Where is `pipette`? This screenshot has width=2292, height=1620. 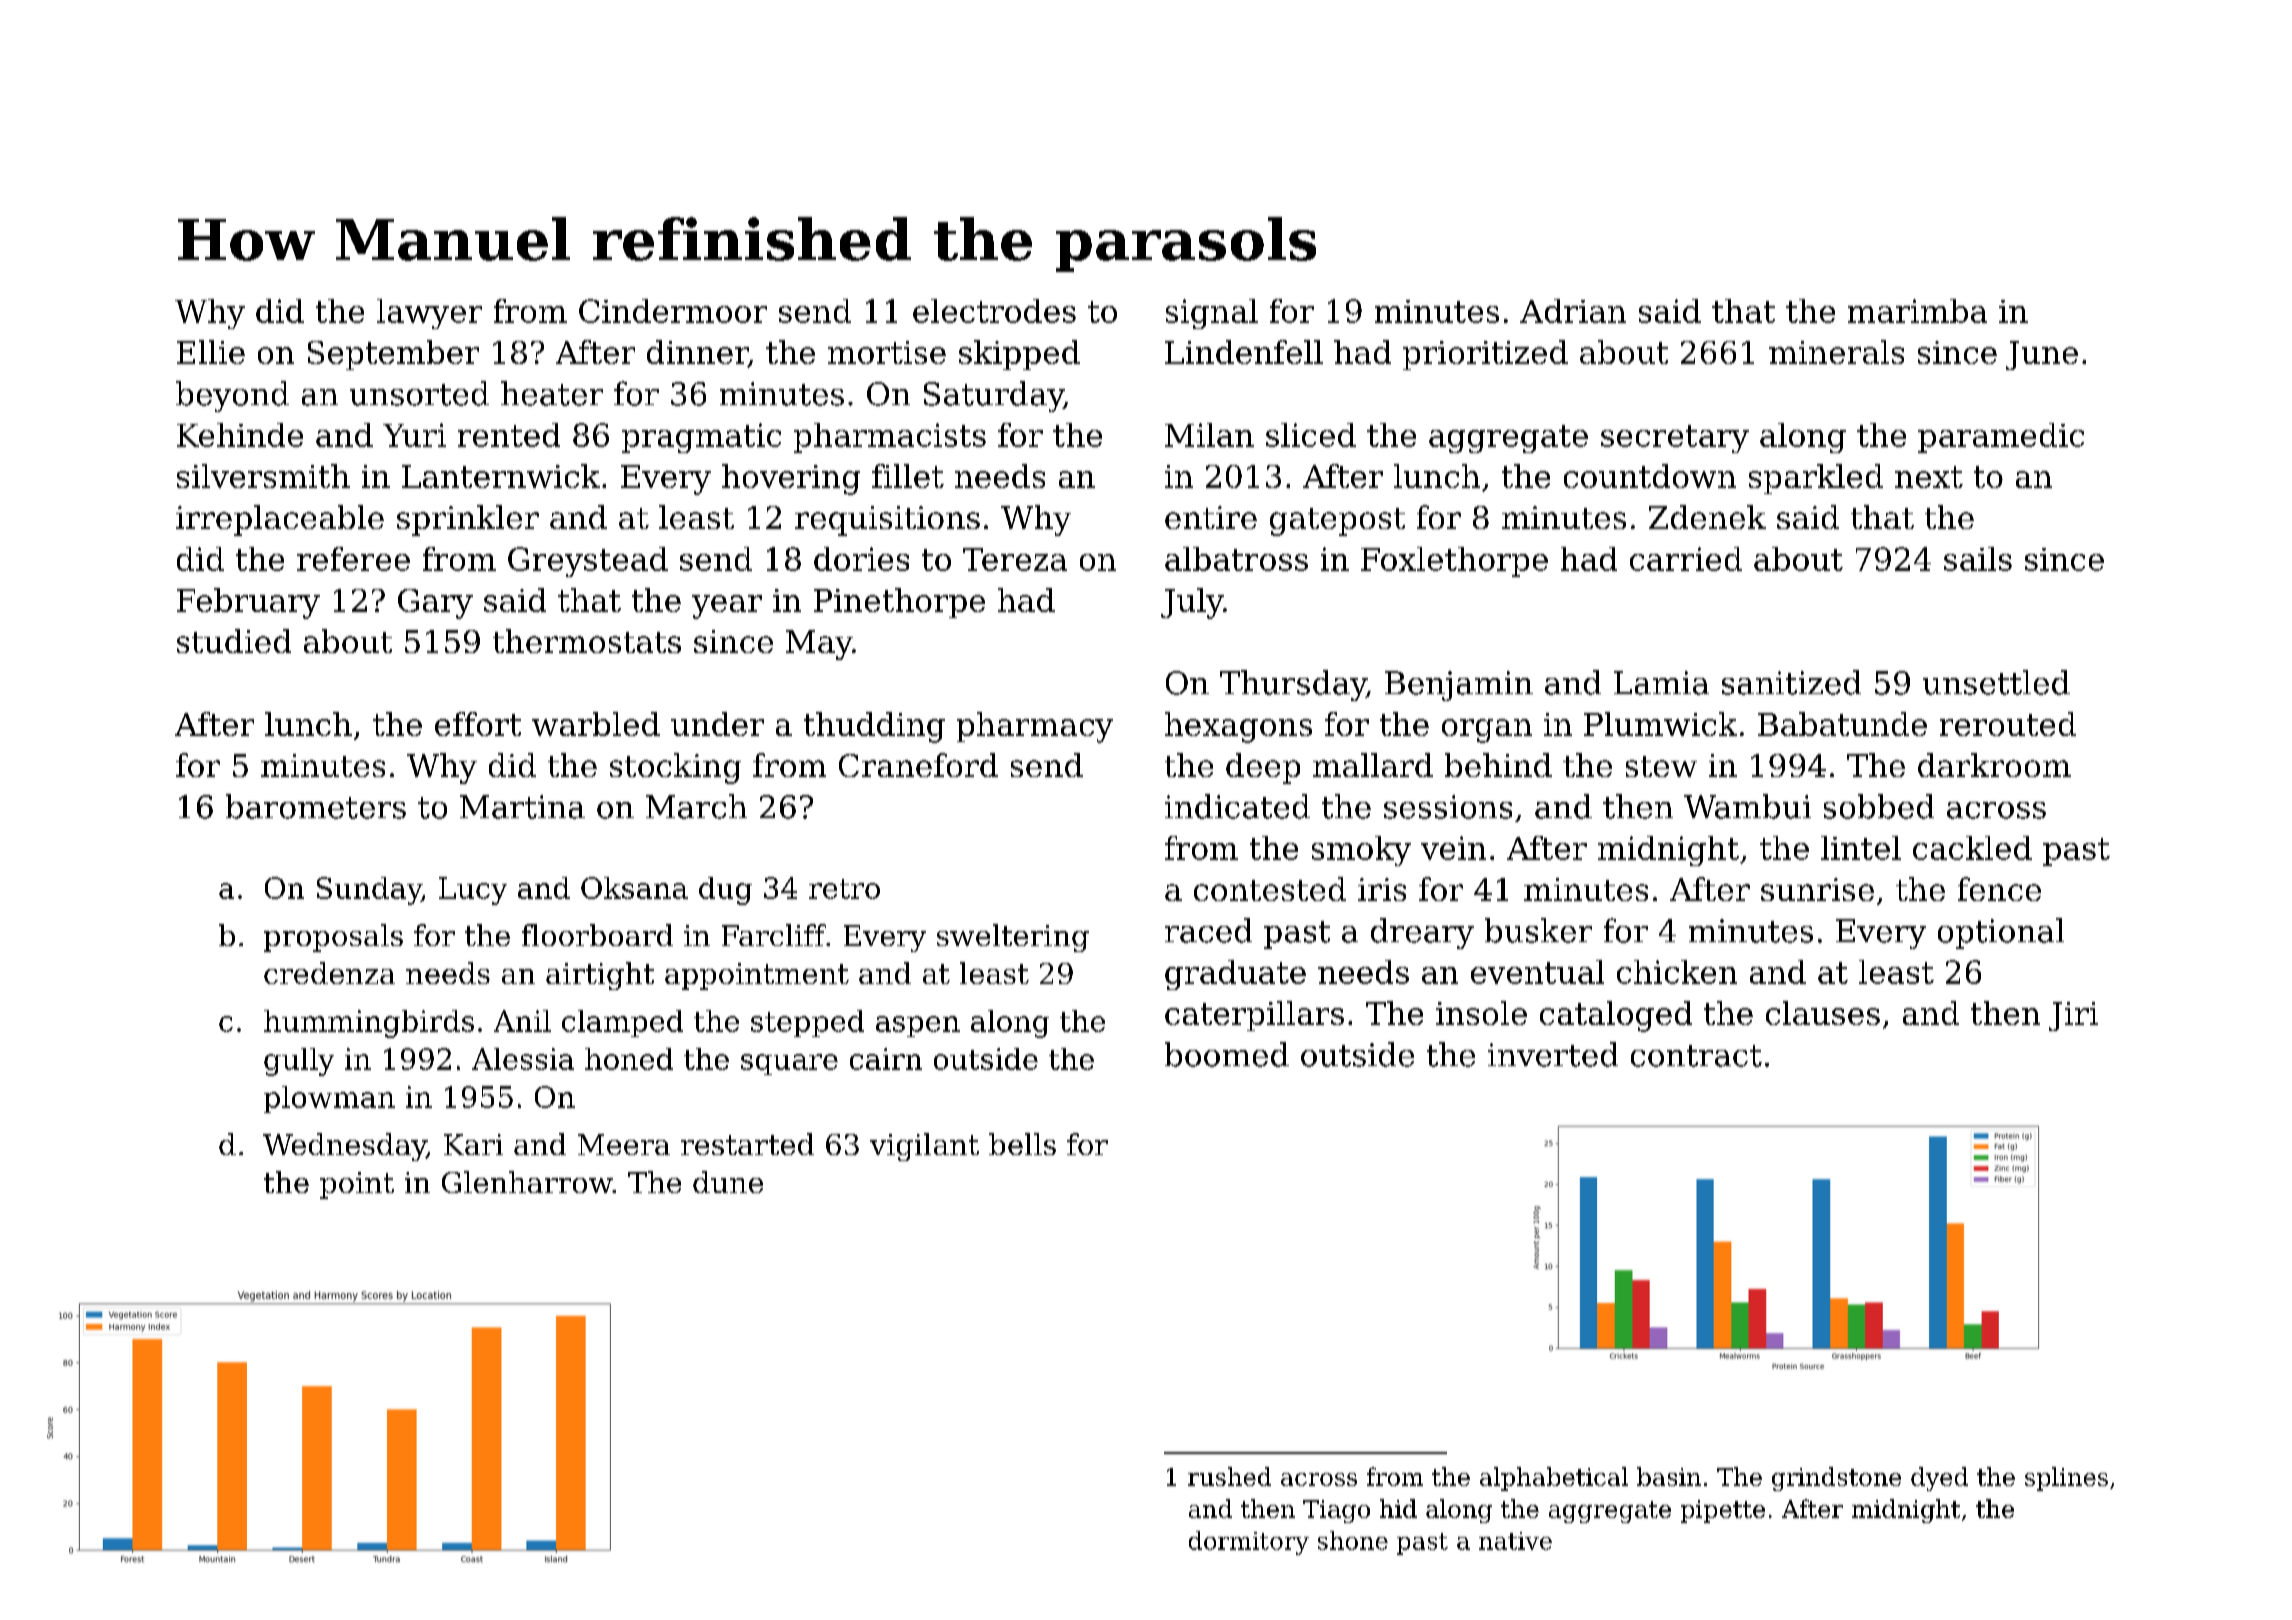 pipette is located at coordinates (1723, 1511).
